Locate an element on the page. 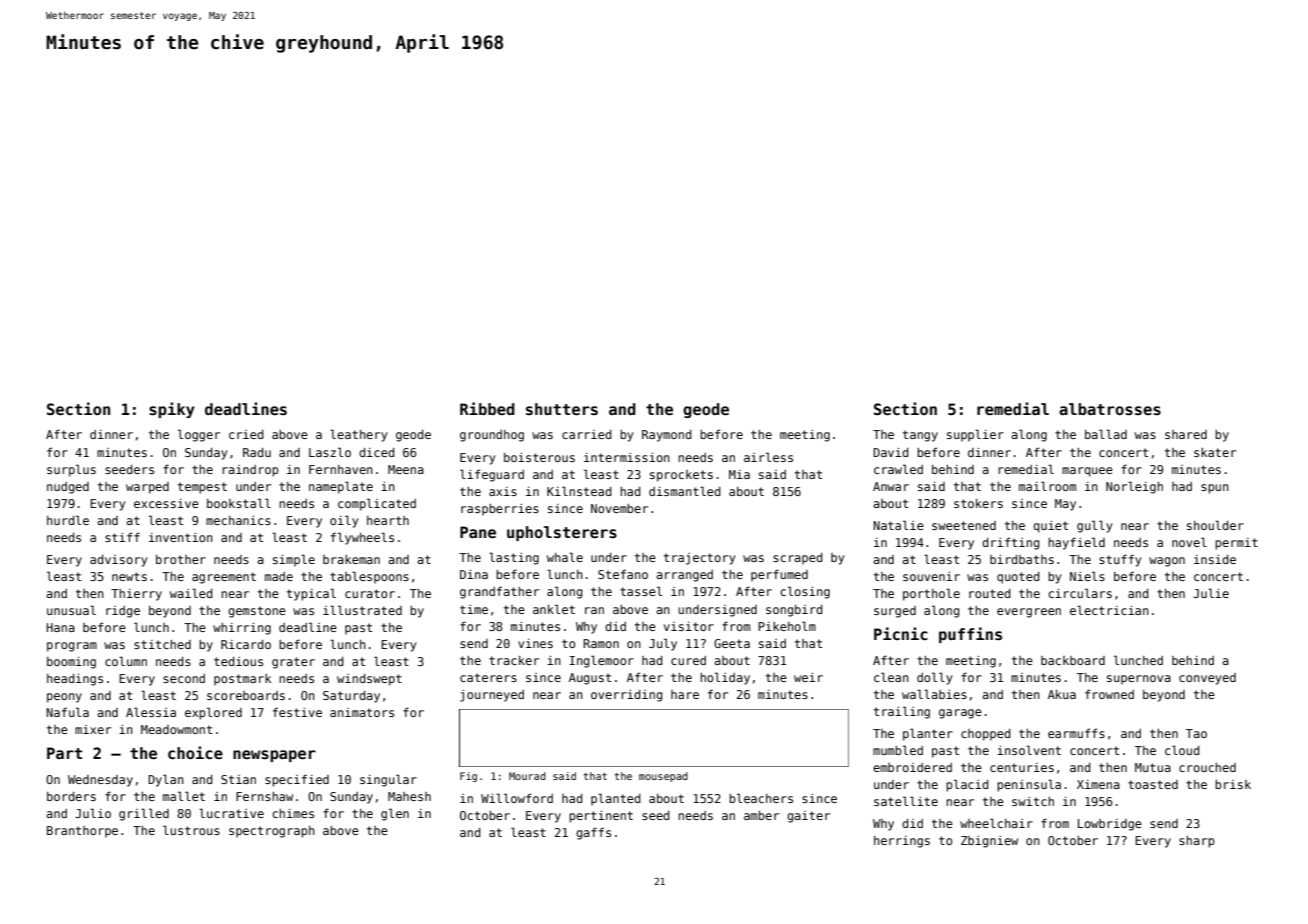  hurdle is located at coordinates (68, 520).
